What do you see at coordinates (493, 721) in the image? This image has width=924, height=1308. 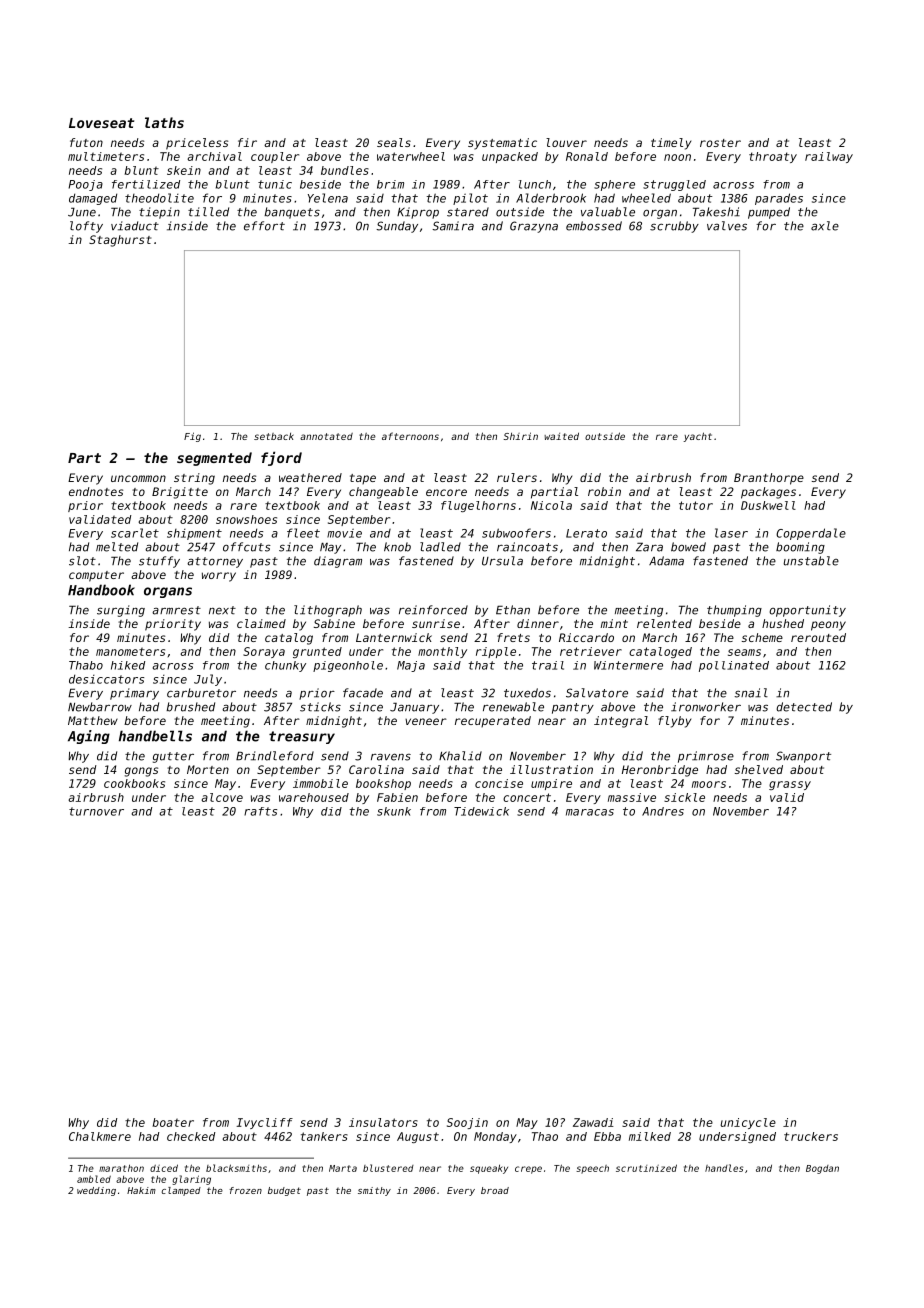 I see `recuperated` at bounding box center [493, 721].
